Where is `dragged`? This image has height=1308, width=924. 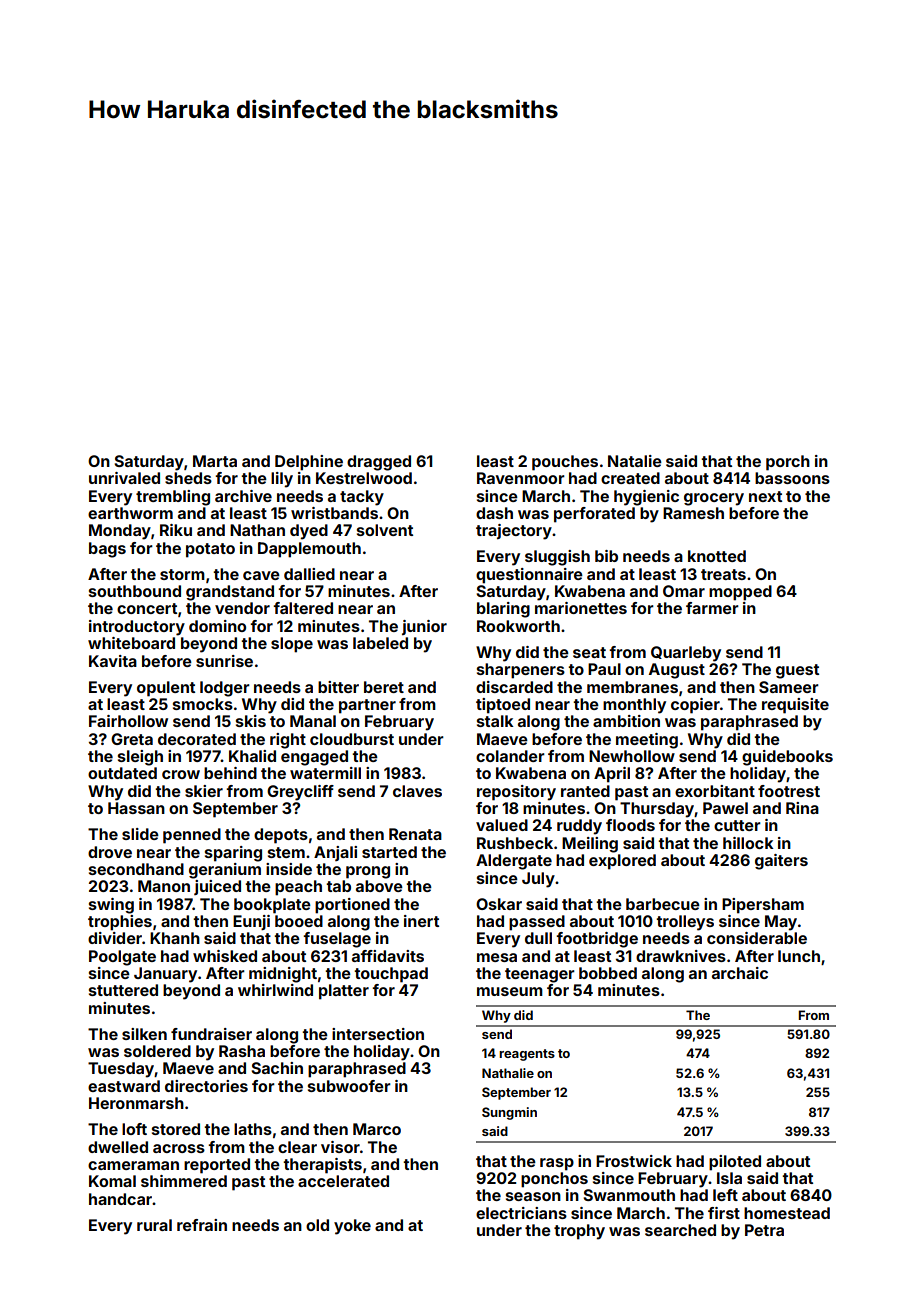 dragged is located at coordinates (379, 463).
